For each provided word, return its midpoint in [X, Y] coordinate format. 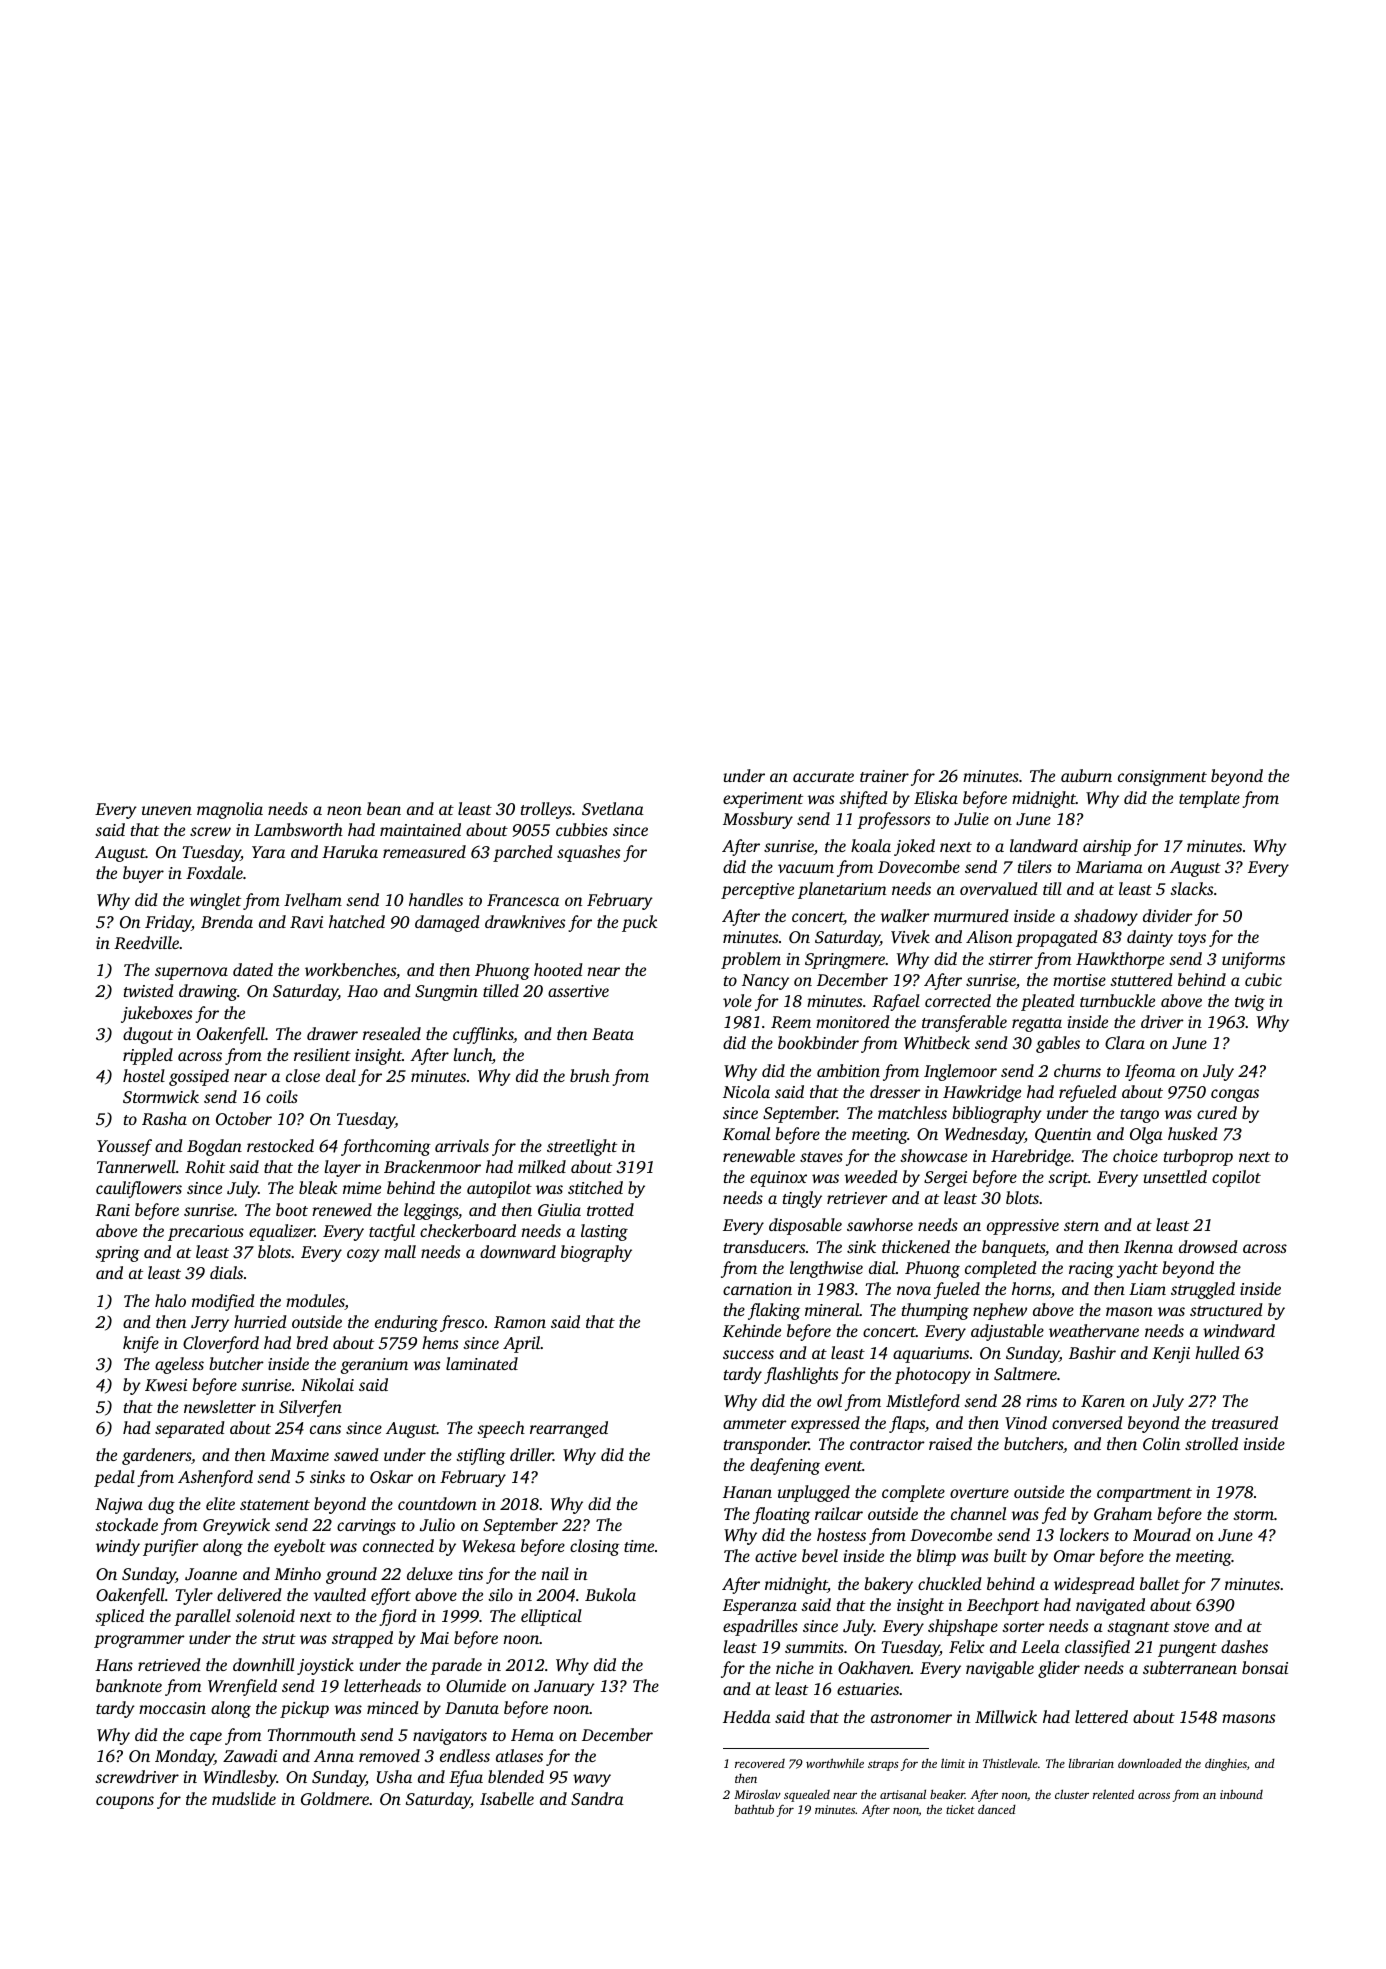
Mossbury [758, 820]
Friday [168, 923]
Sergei [945, 1179]
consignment [1162, 778]
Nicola [746, 1091]
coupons [125, 1802]
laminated [482, 1363]
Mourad [1162, 1534]
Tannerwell [136, 1166]
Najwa [119, 1506]
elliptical [551, 1617]
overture [979, 1493]
